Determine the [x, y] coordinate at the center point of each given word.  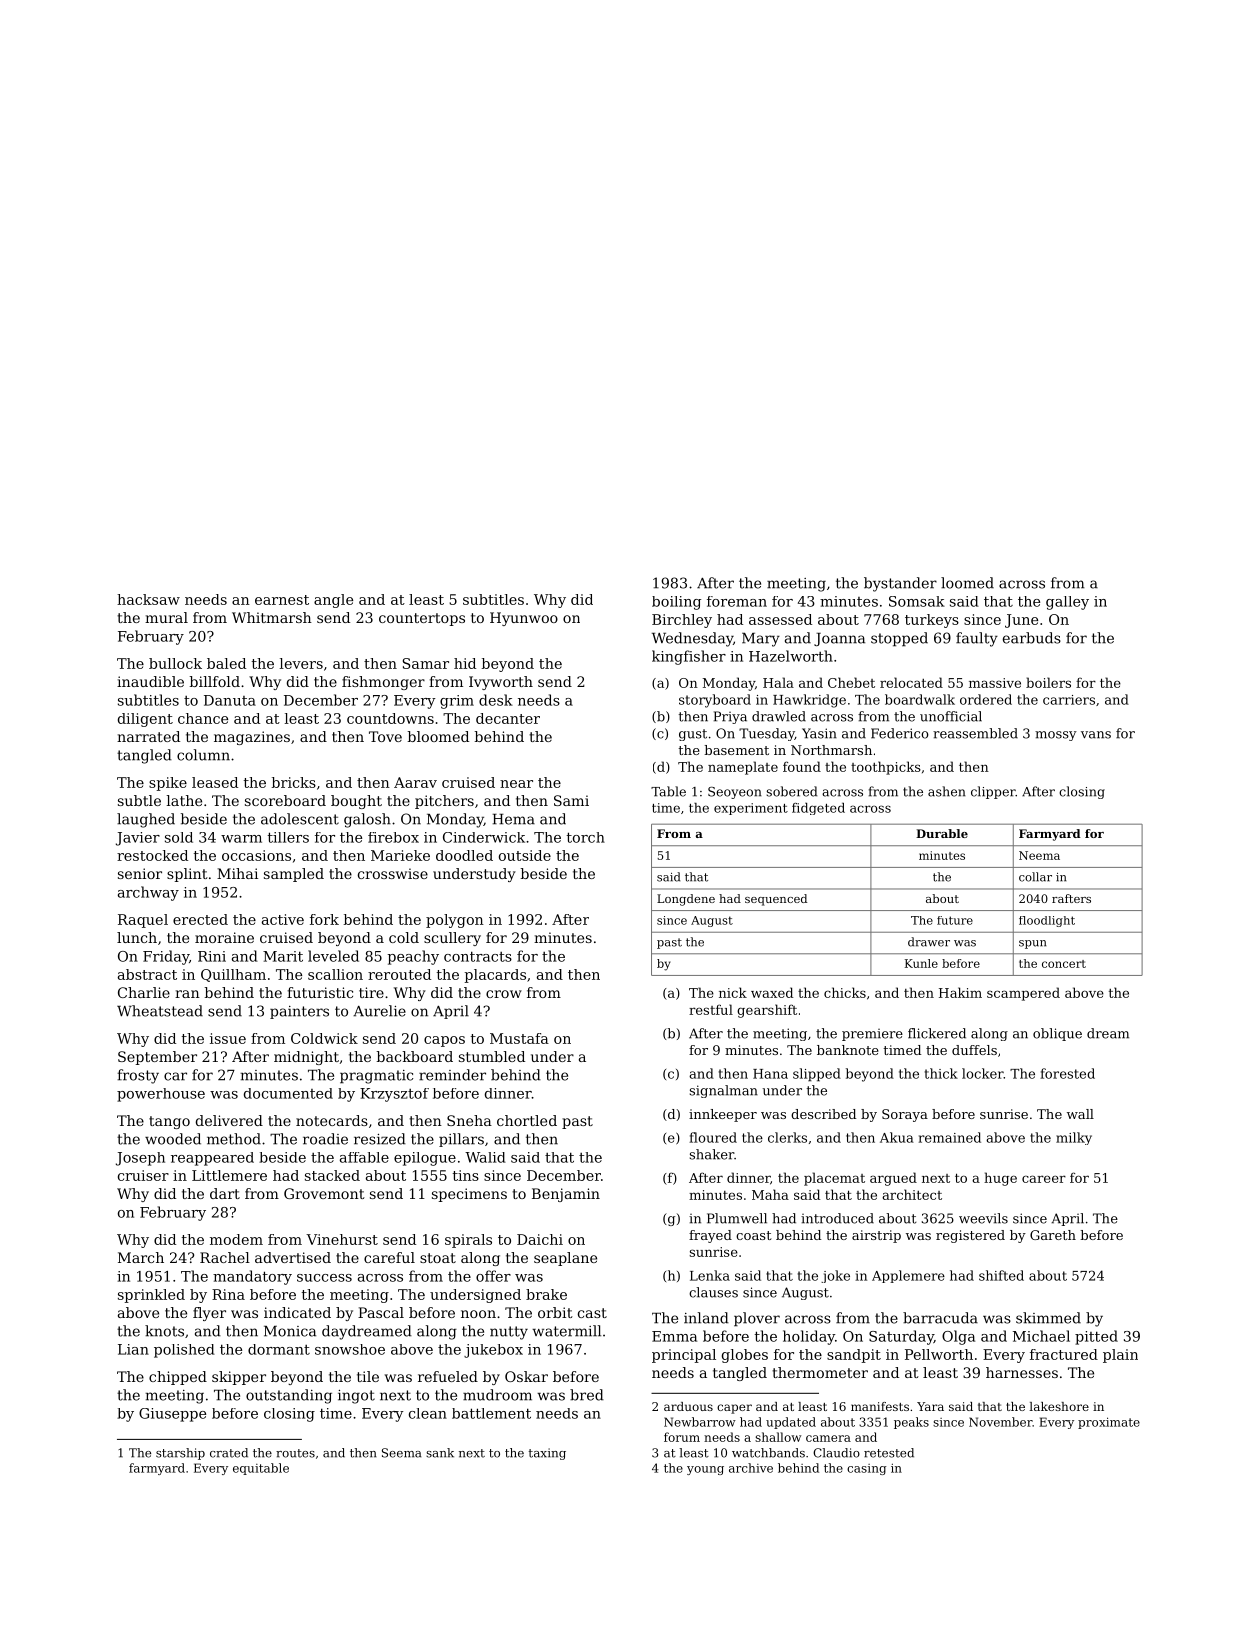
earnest [282, 600]
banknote [848, 1050]
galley [1067, 603]
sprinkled [151, 1296]
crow [504, 994]
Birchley [682, 621]
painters [299, 1012]
